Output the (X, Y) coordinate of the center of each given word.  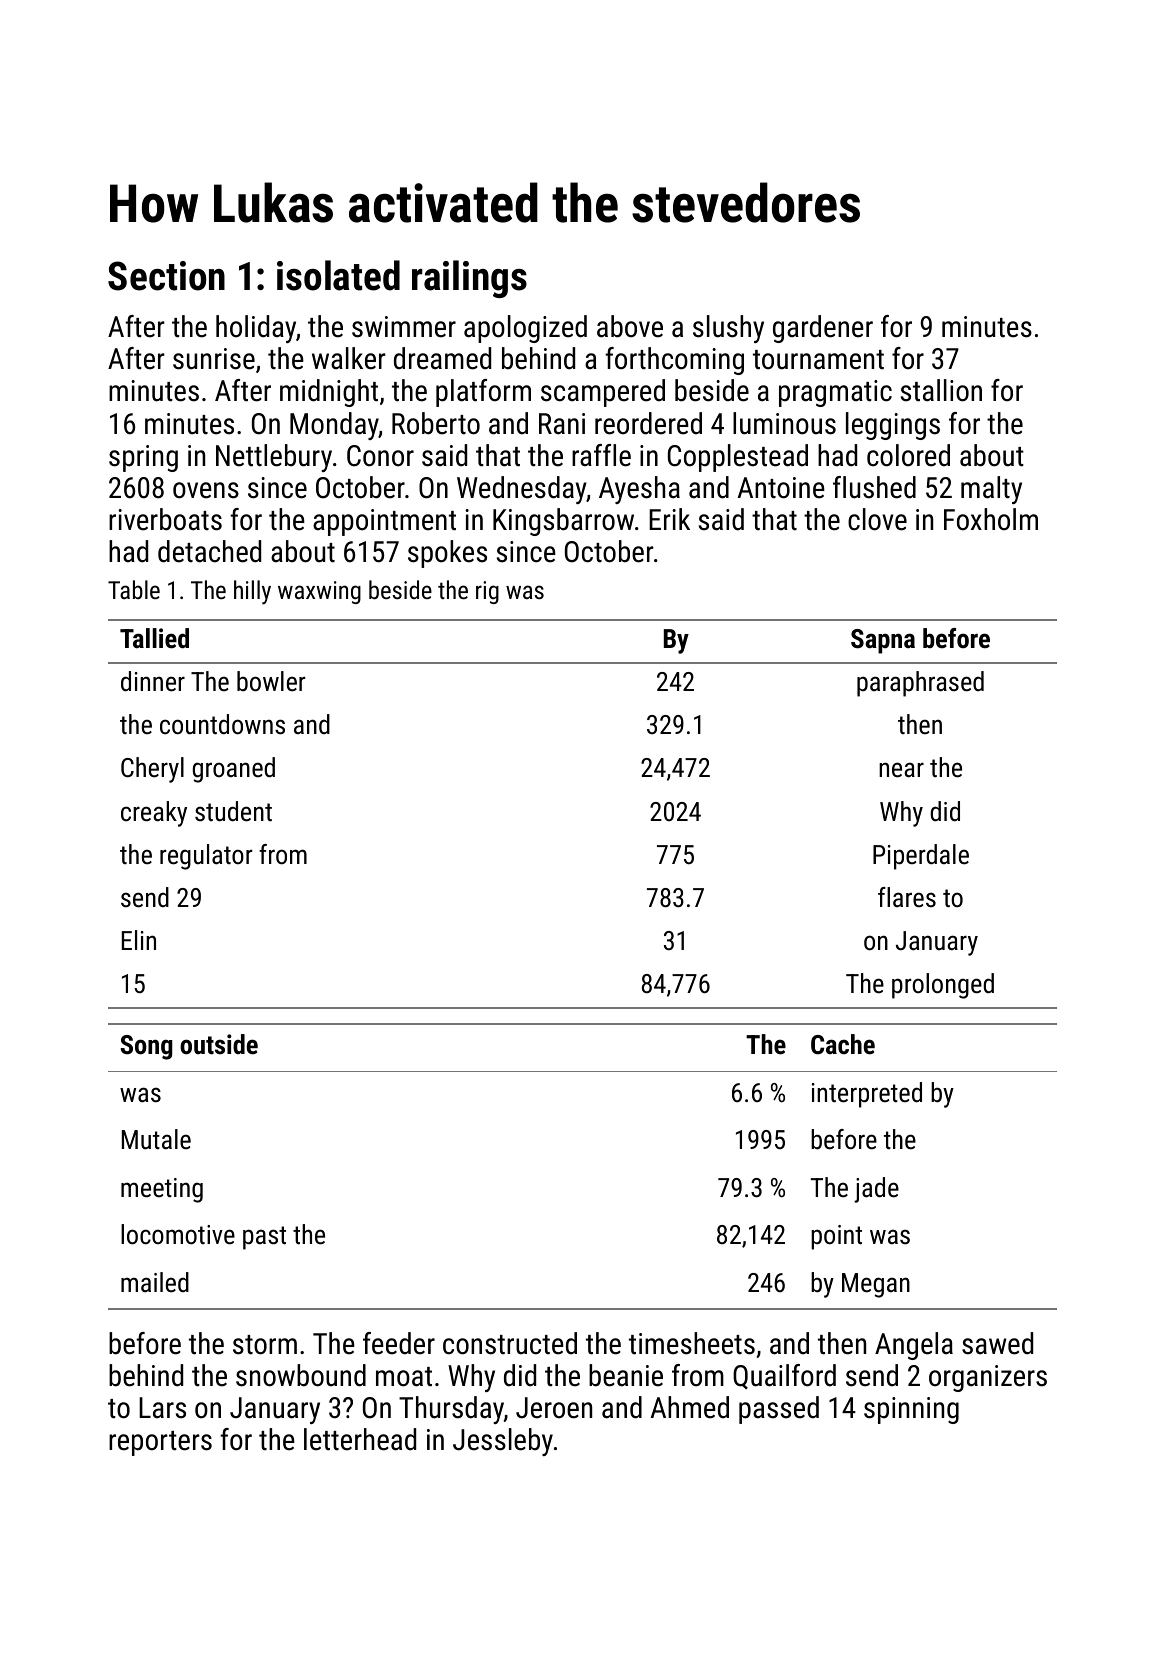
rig (487, 592)
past (264, 1238)
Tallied (154, 638)
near (901, 770)
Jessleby (503, 1442)
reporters (160, 1443)
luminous (784, 423)
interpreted (867, 1095)
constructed (510, 1343)
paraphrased (920, 684)
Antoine (781, 488)
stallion (941, 390)
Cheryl (152, 770)
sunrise (214, 359)
